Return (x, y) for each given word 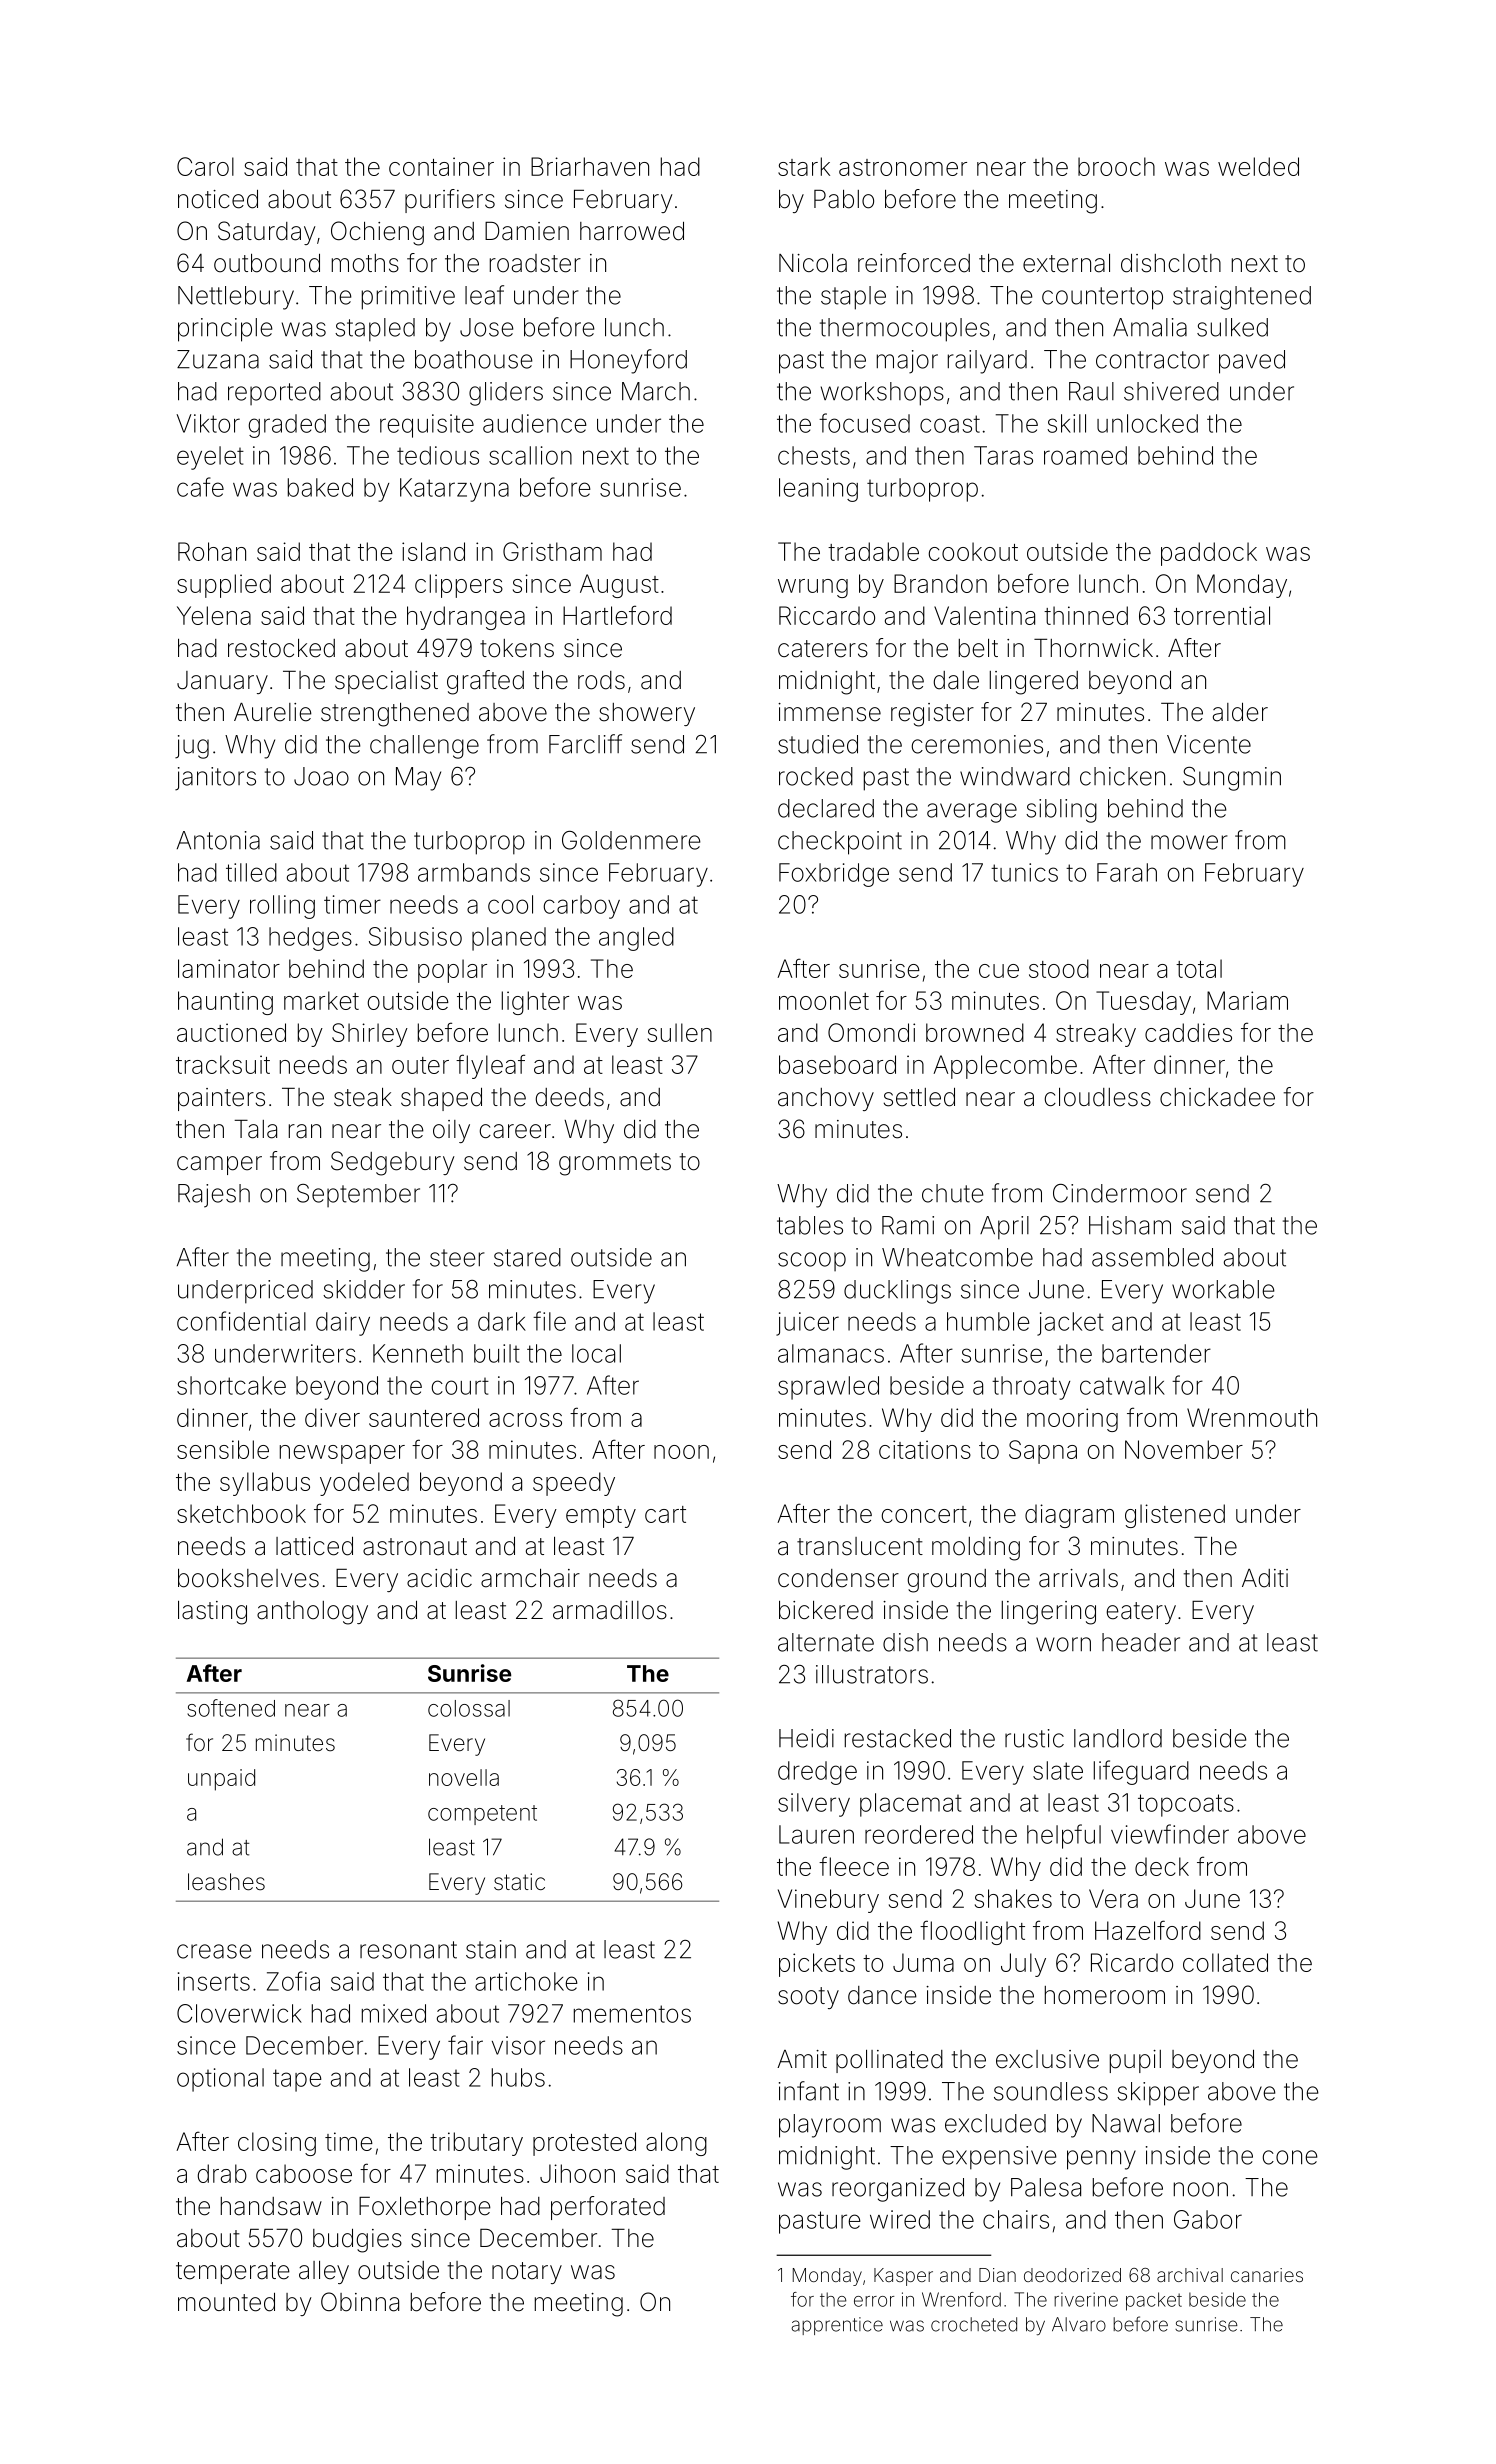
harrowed (632, 231)
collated (1225, 1962)
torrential (1222, 615)
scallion (530, 455)
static (519, 1882)
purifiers (450, 201)
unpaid (221, 1780)
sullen (680, 1032)
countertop (1102, 298)
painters (221, 1099)
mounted (226, 2302)
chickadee (1217, 1097)
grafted (485, 682)
